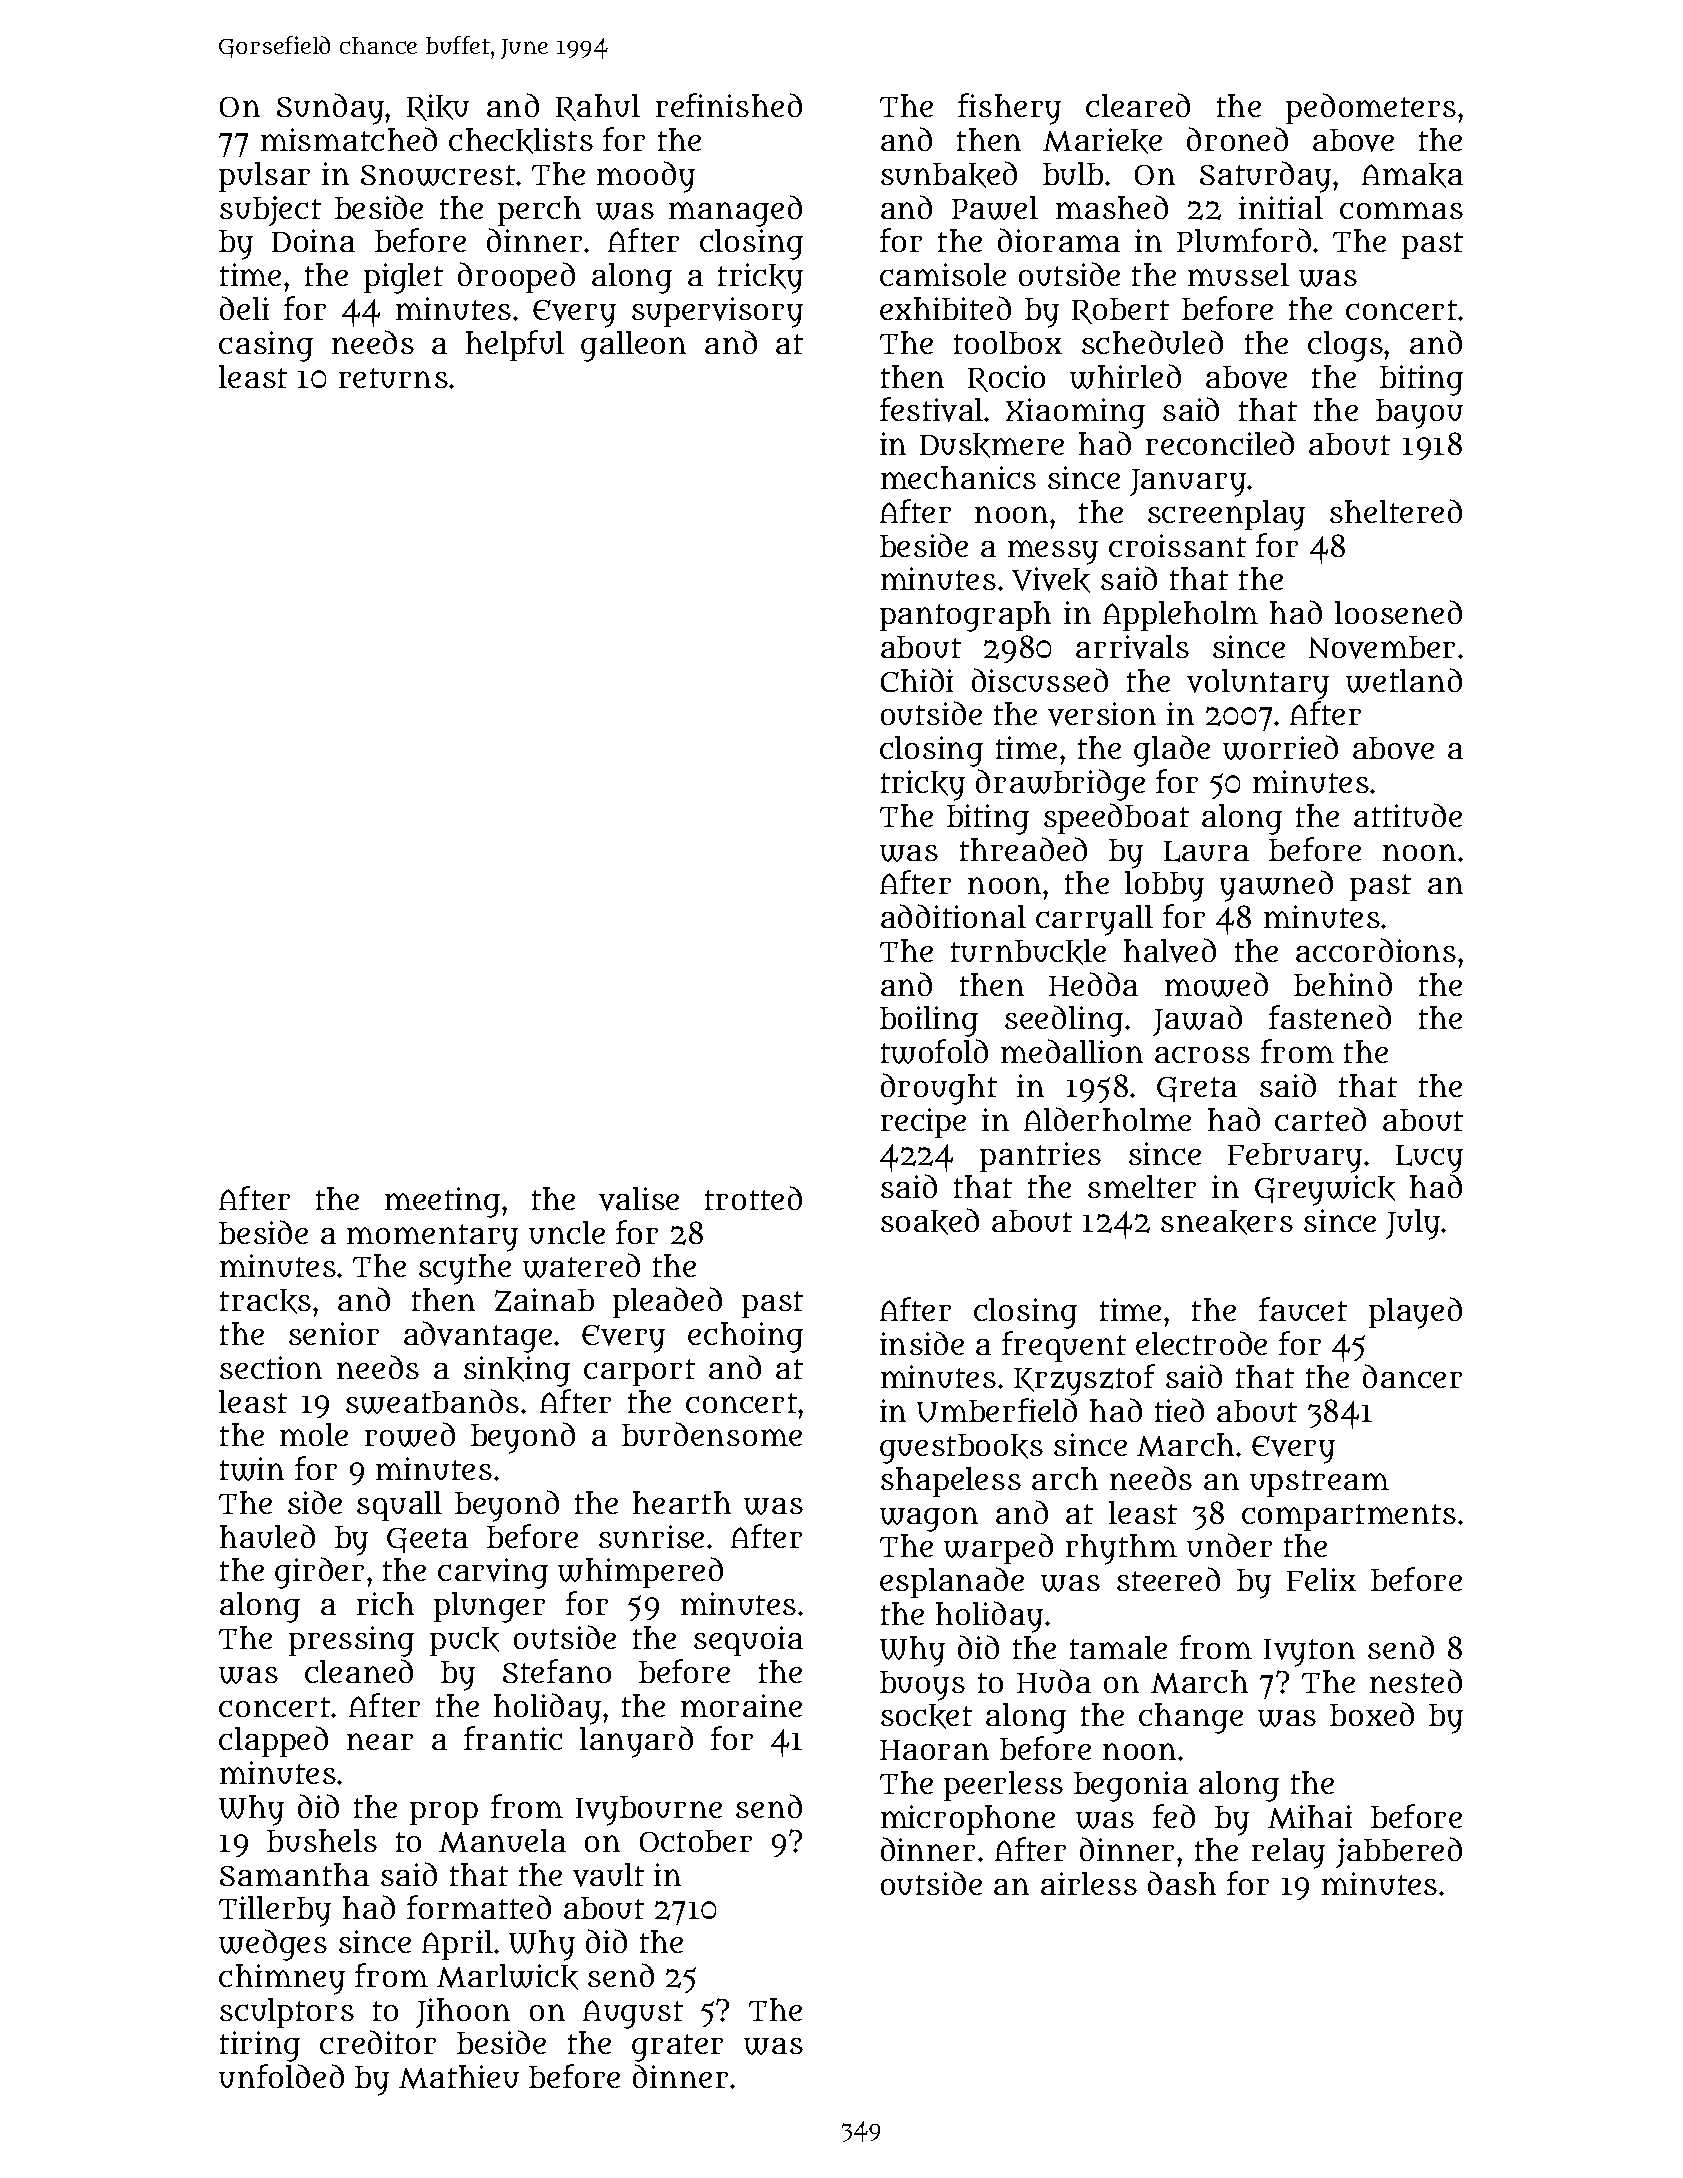 Image resolution: width=1683 pixels, height=2178 pixels. What do you see at coordinates (958, 477) in the document?
I see `mechanics` at bounding box center [958, 477].
